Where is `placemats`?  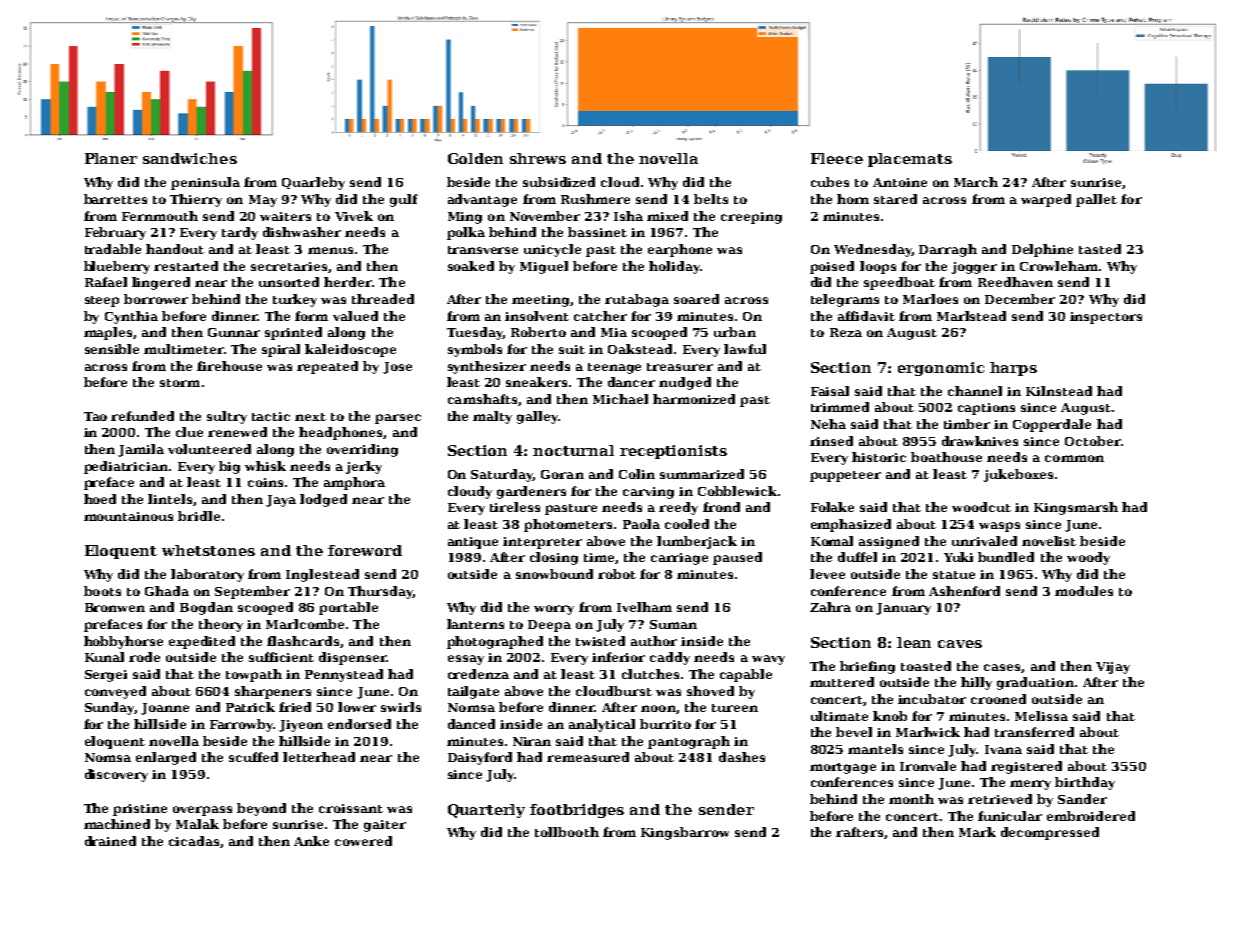
placemats is located at coordinates (910, 160).
